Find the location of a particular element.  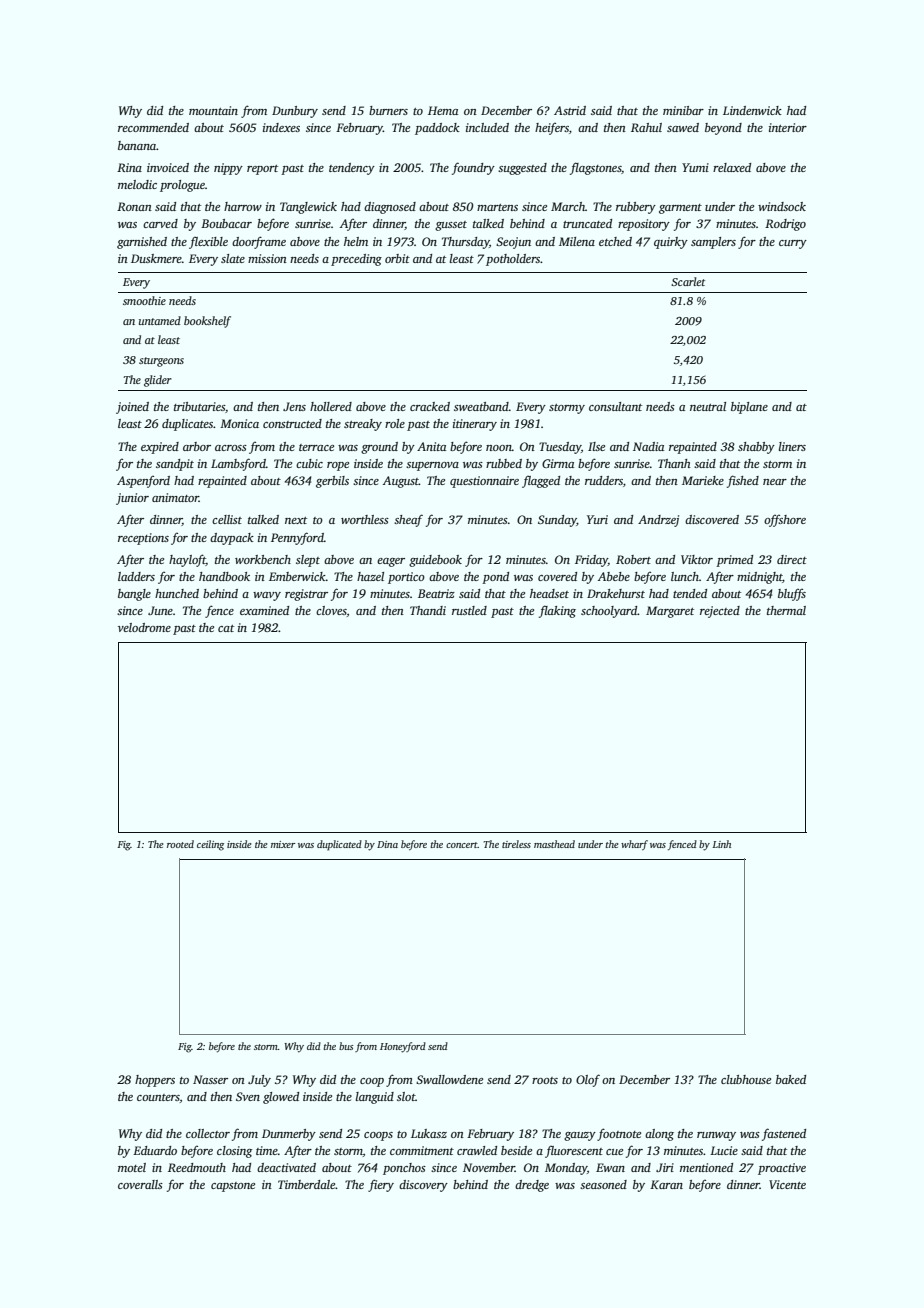

capstone is located at coordinates (233, 1187).
